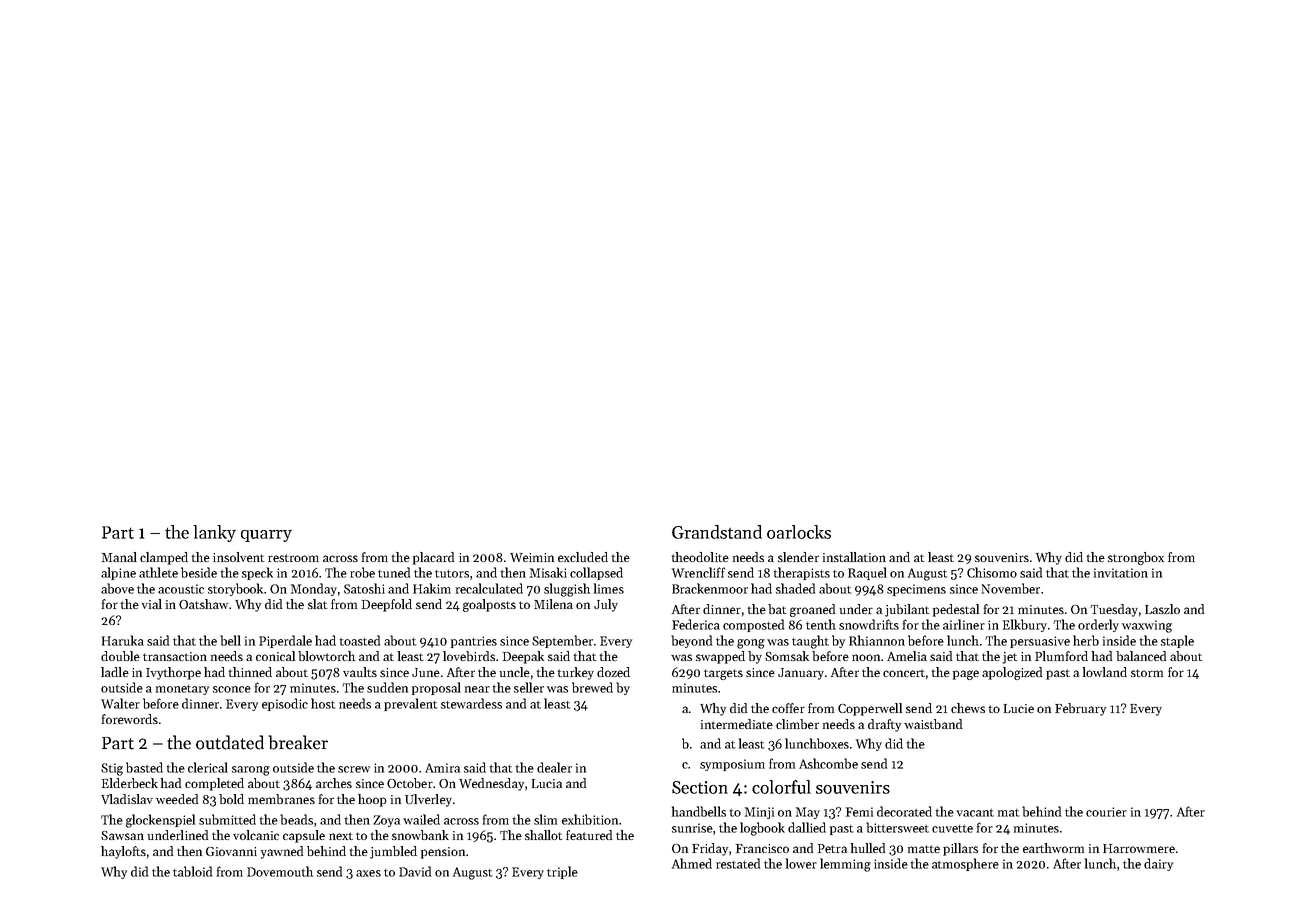 The width and height of the screenshot is (1308, 924). I want to click on sconce, so click(232, 689).
